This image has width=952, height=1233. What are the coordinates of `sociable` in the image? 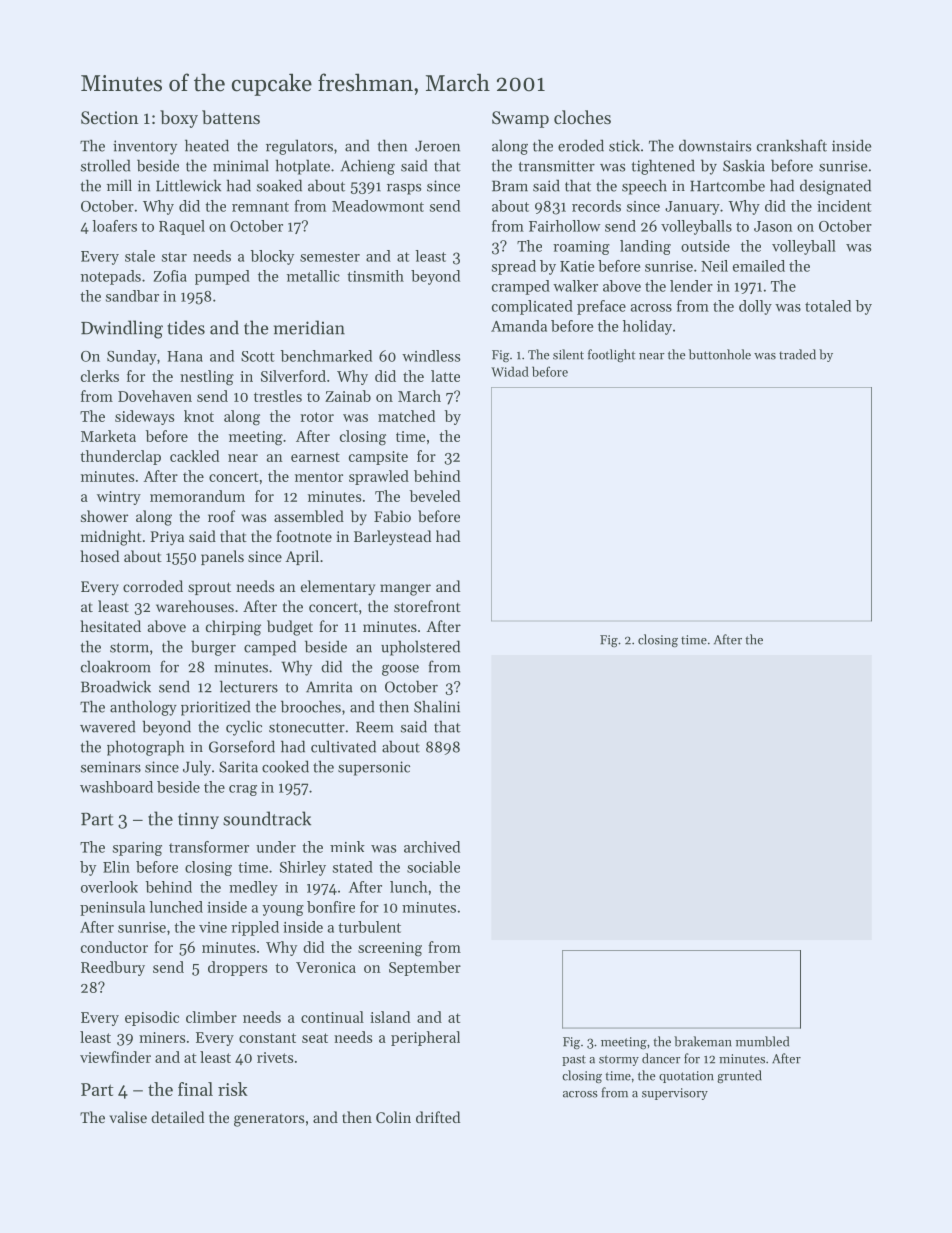 It's located at (433, 867).
